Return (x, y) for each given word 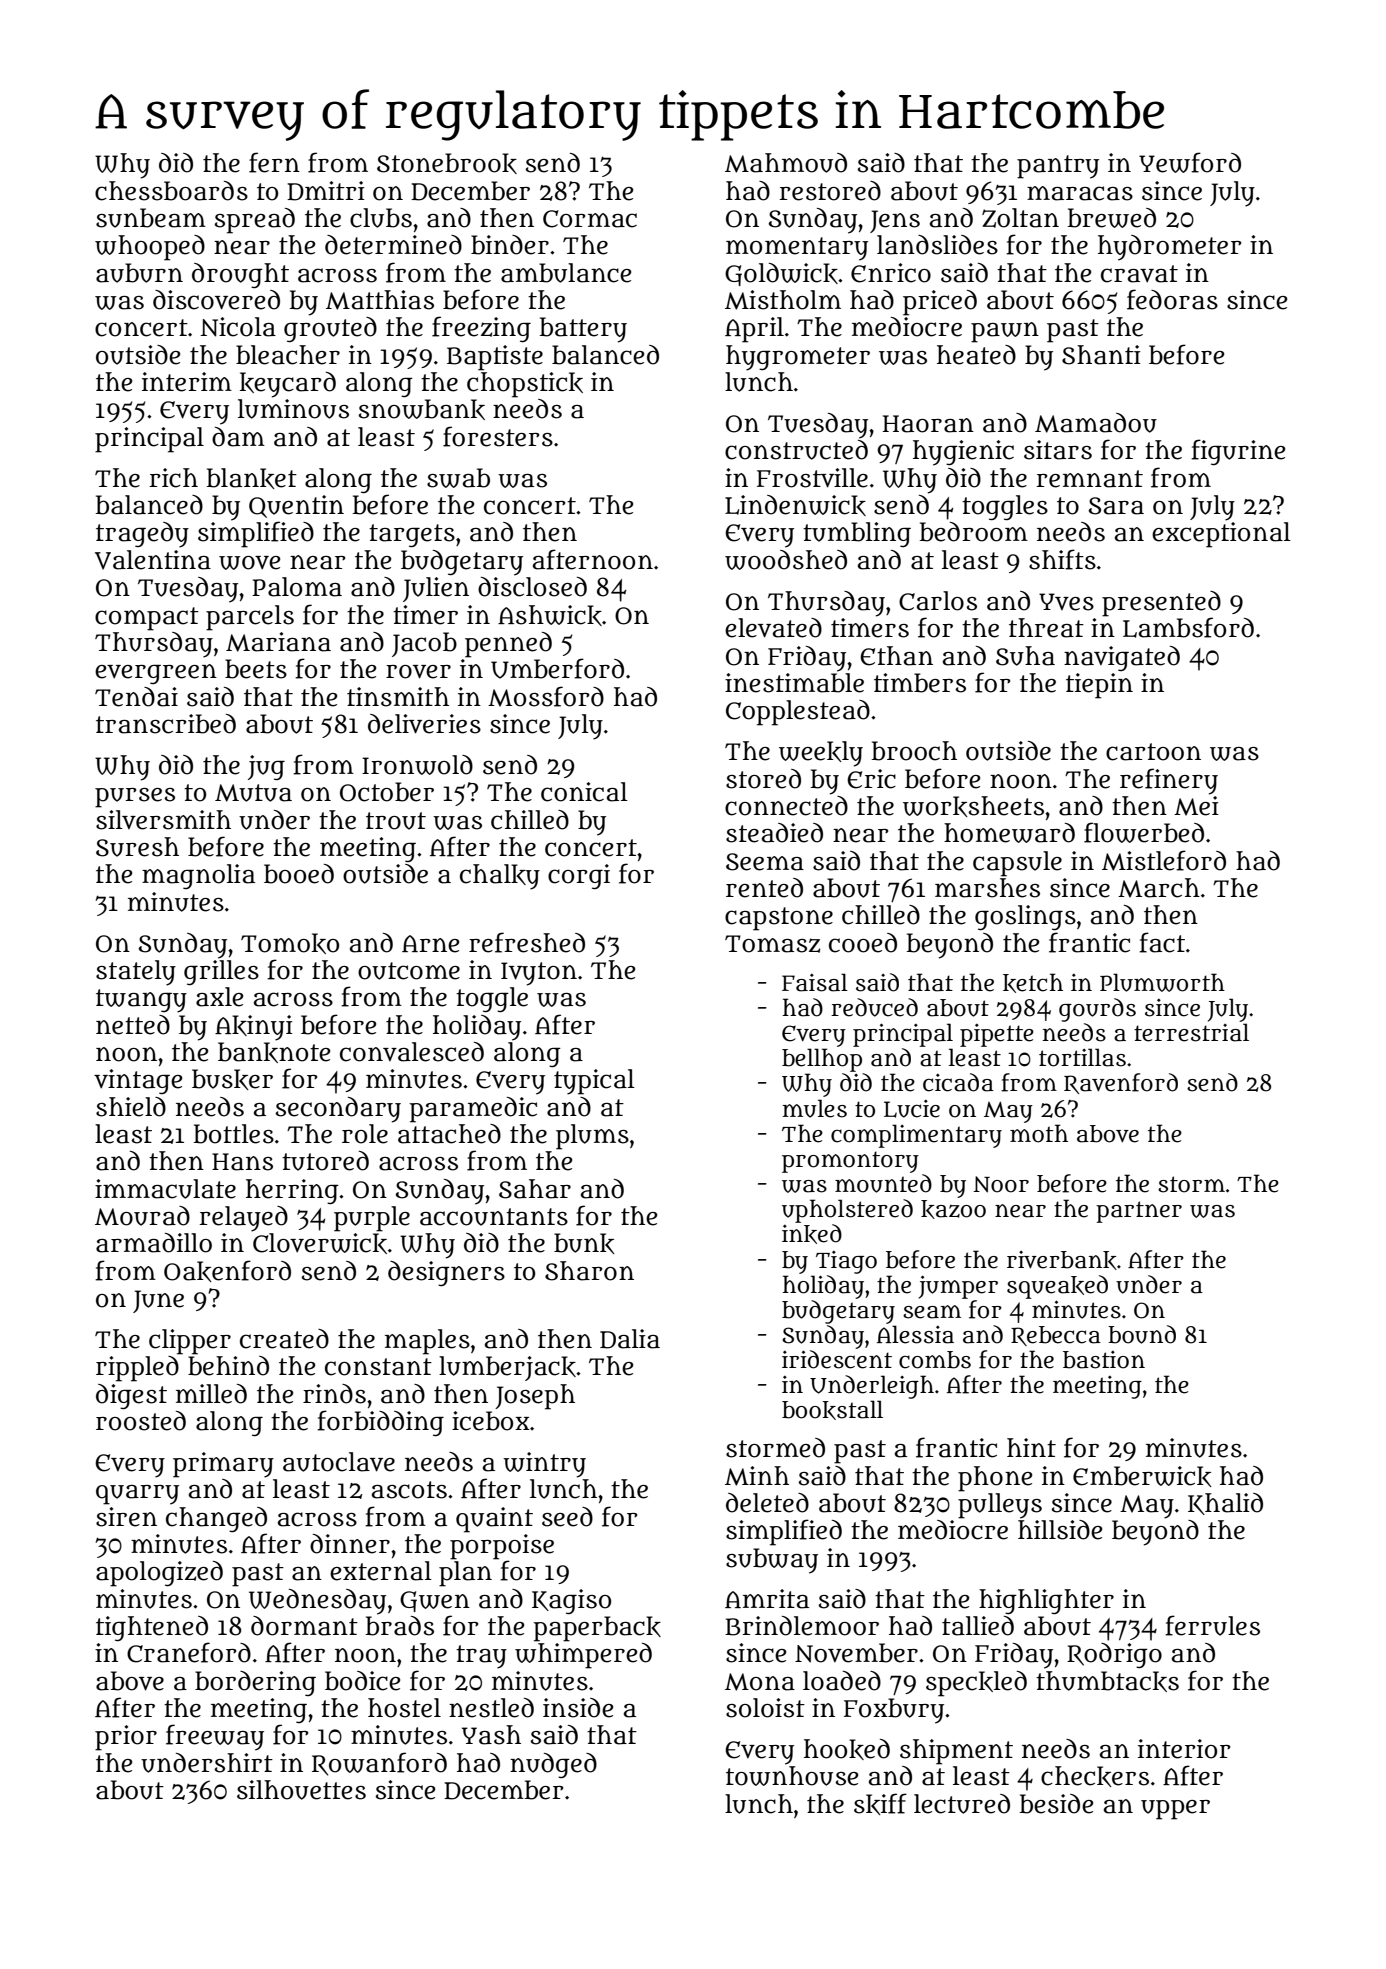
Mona (760, 1682)
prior (126, 1738)
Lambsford (1188, 627)
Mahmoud (786, 163)
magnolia (198, 876)
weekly (821, 754)
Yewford (1190, 162)
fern (274, 162)
